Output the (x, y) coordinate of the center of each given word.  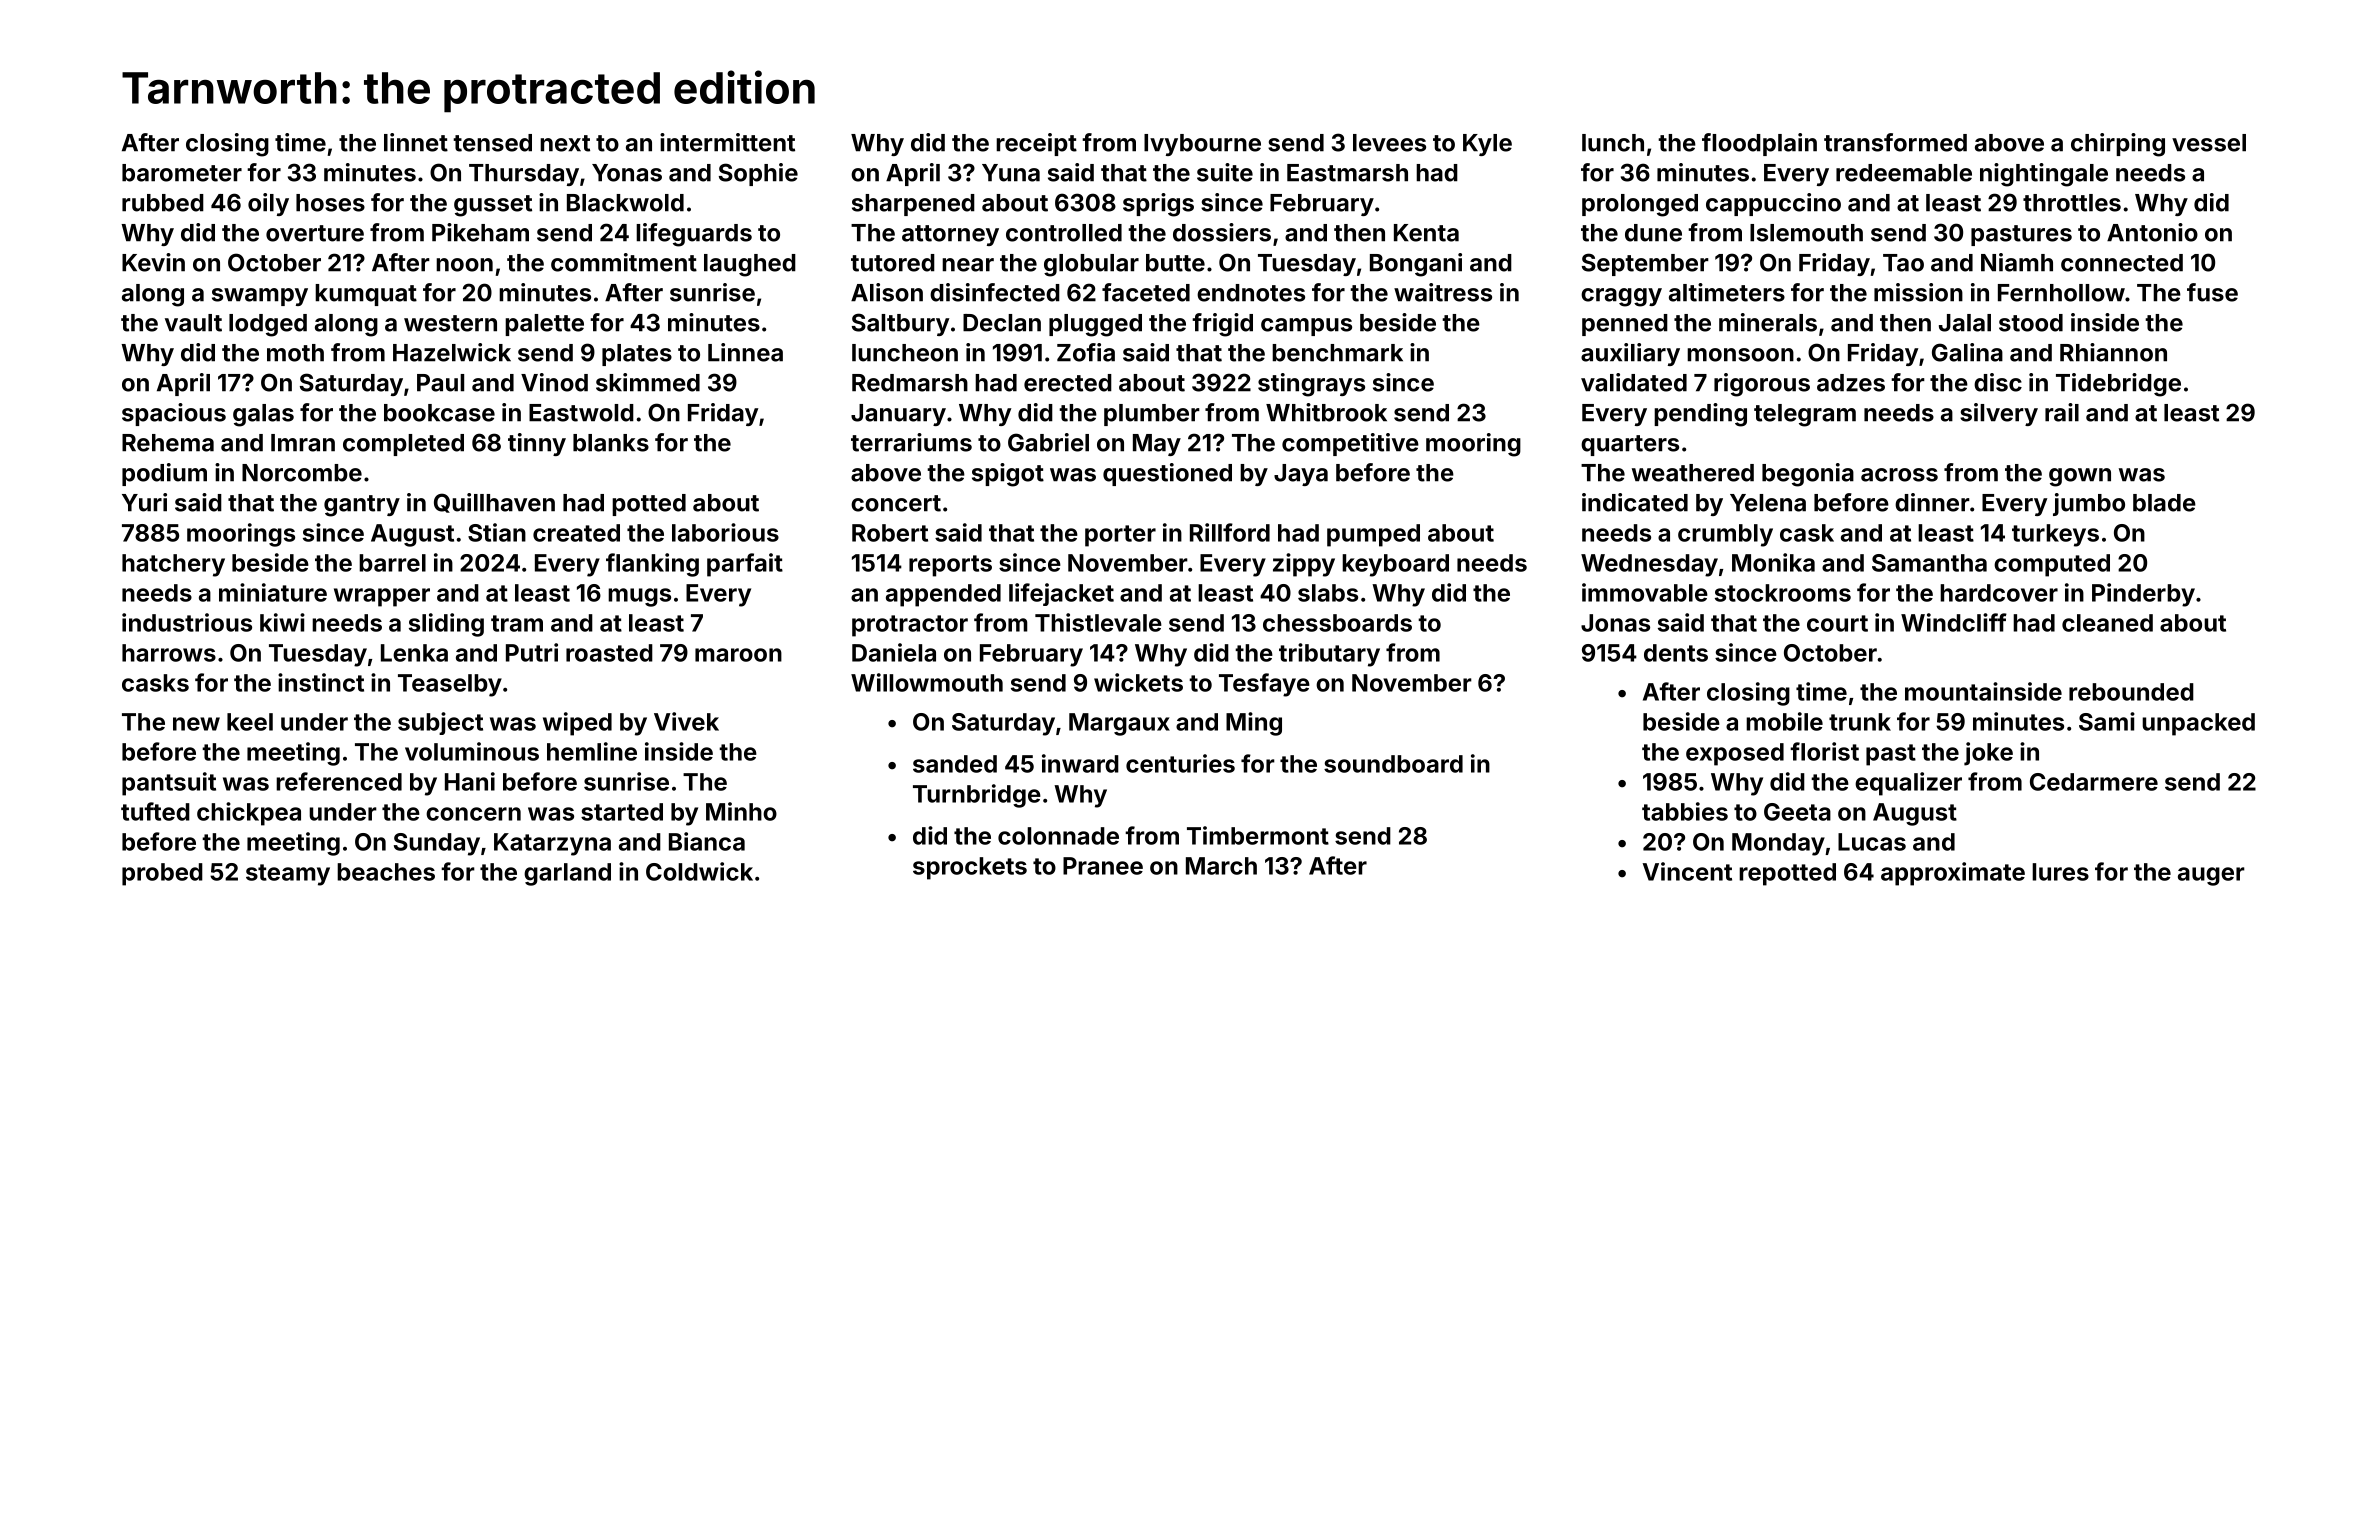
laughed (750, 265)
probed (162, 874)
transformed (1895, 142)
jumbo (2089, 504)
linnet (416, 142)
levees (1389, 143)
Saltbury (900, 324)
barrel (392, 563)
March (1221, 866)
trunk (1860, 722)
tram (517, 623)
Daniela (894, 652)
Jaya (1301, 475)
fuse (2212, 292)
